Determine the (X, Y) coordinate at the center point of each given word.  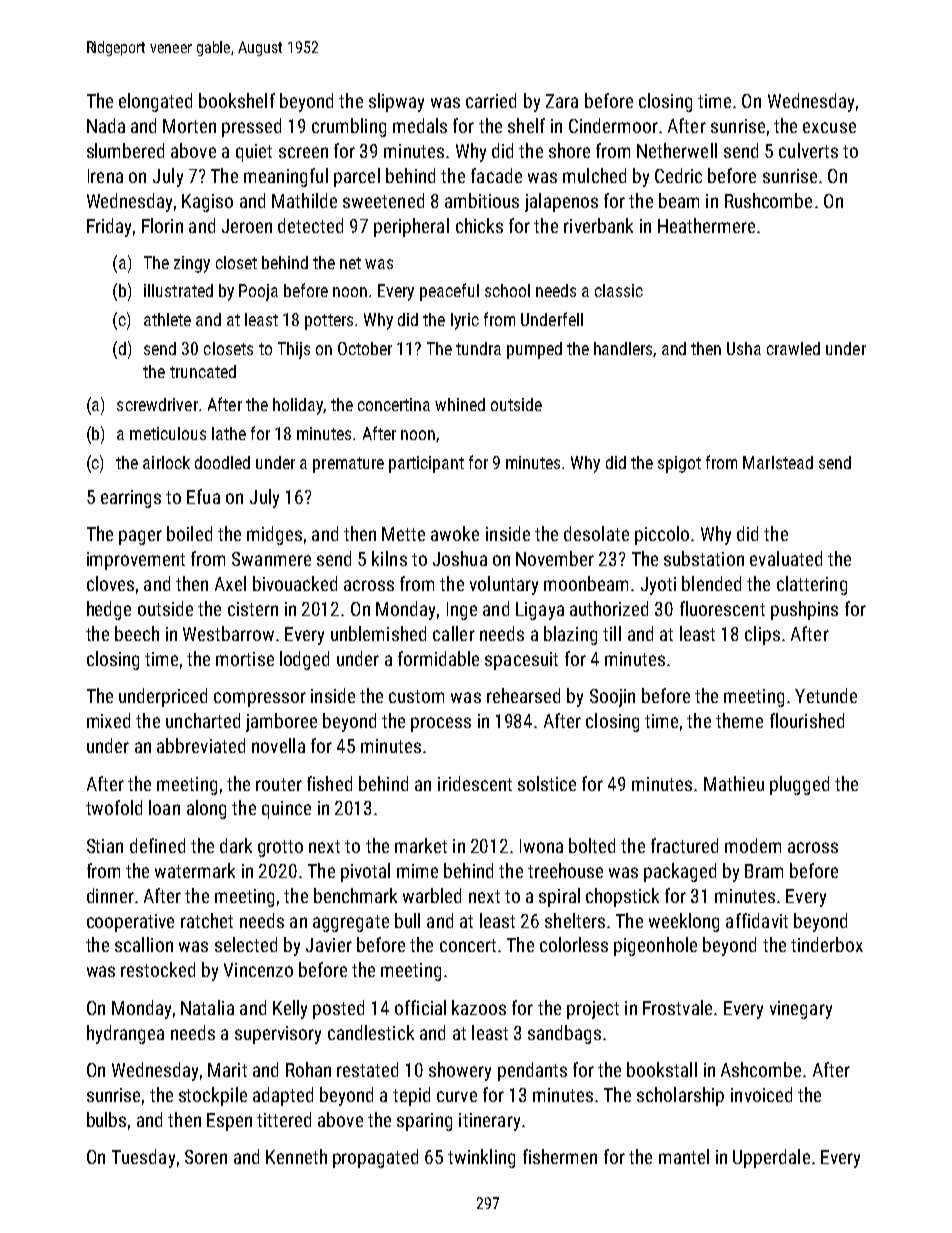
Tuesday (143, 1158)
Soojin (612, 698)
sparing (424, 1122)
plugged (799, 785)
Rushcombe (768, 200)
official (420, 1007)
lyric (465, 321)
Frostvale (677, 1007)
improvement (136, 561)
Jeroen (247, 226)
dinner (110, 895)
